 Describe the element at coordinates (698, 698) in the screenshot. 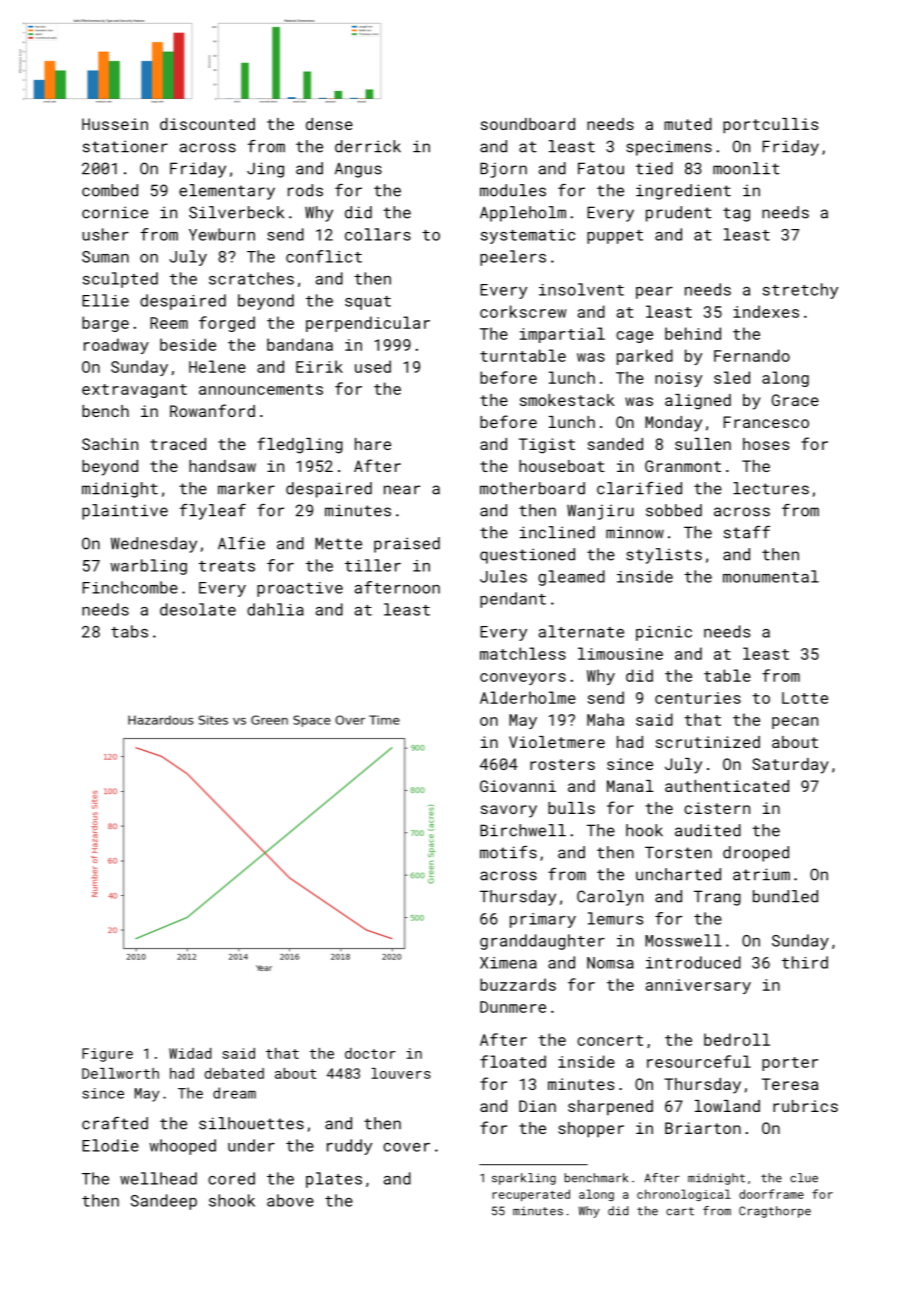

I see `centuries` at that location.
